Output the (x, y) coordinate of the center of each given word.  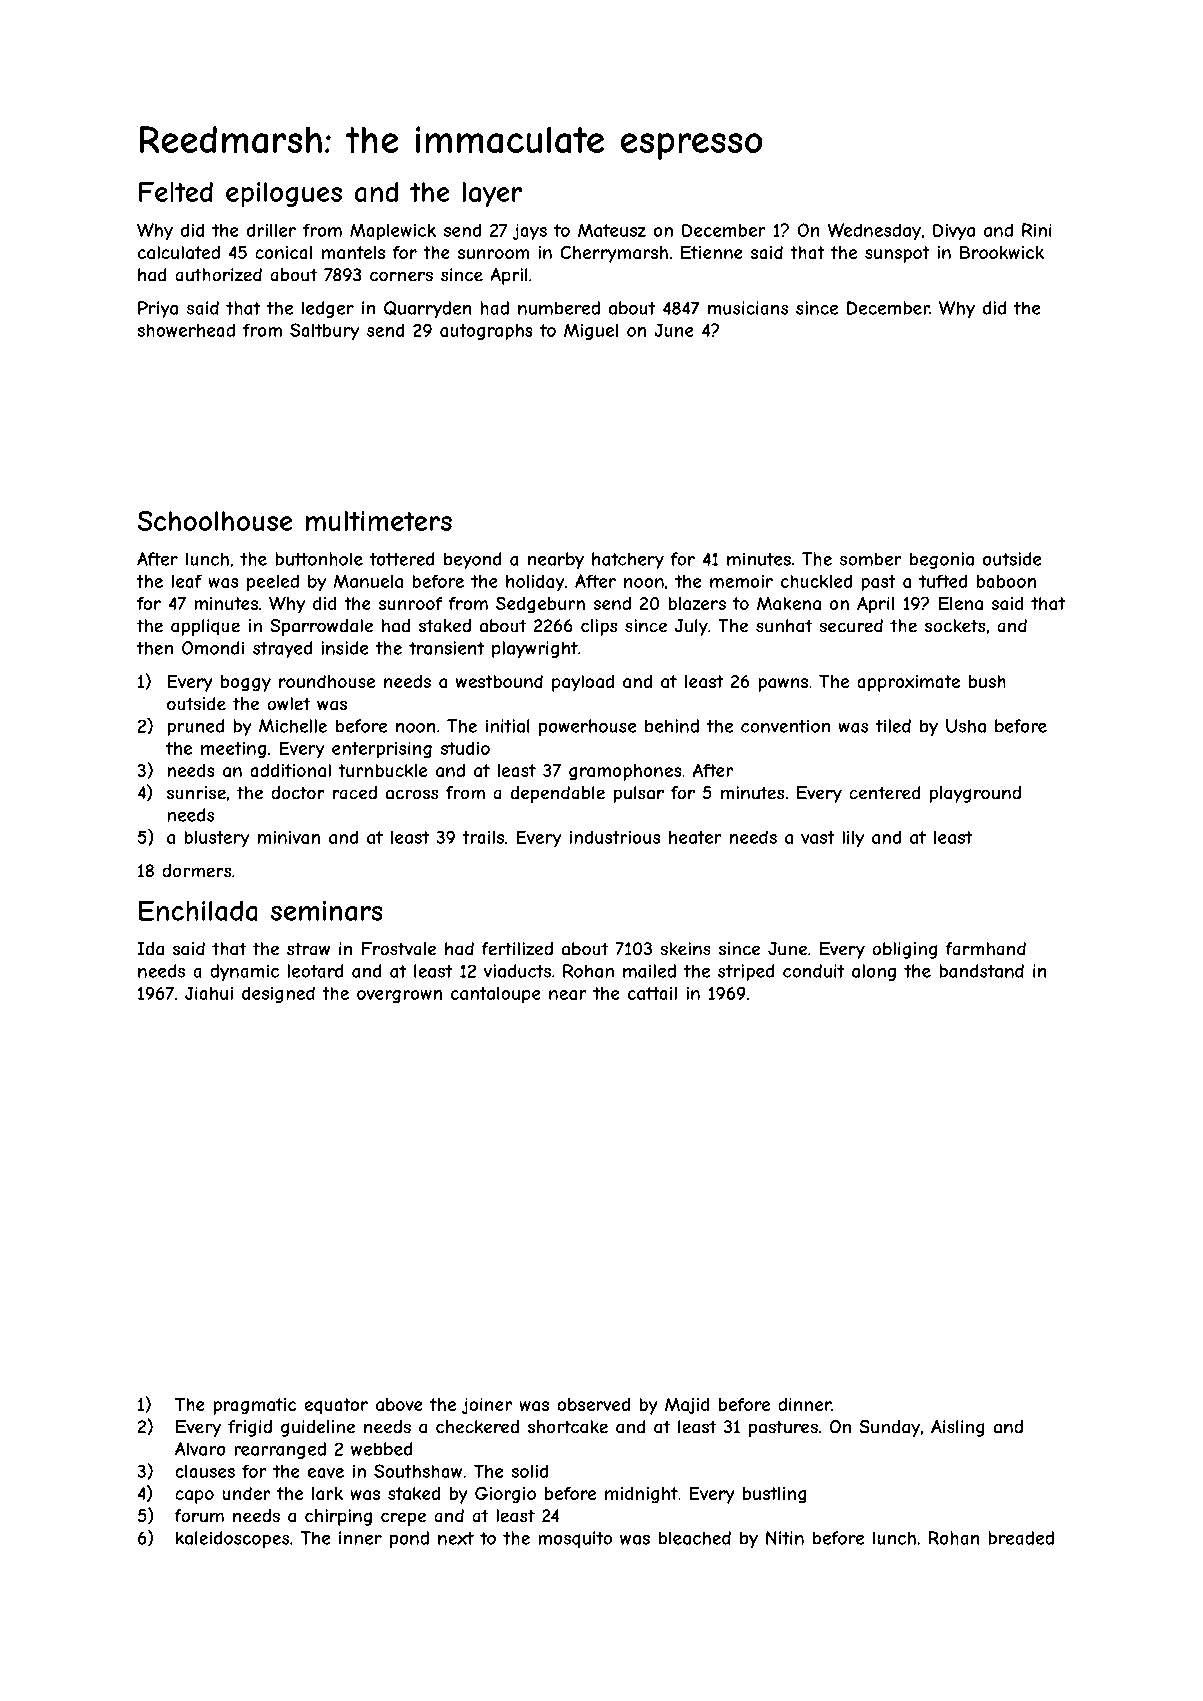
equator (336, 1406)
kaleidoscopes (232, 1539)
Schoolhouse (215, 521)
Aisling (958, 1428)
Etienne (712, 252)
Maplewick (393, 231)
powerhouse (588, 727)
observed (593, 1404)
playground (975, 794)
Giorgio (505, 1495)
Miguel (591, 331)
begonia (942, 560)
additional (290, 770)
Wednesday (874, 232)
